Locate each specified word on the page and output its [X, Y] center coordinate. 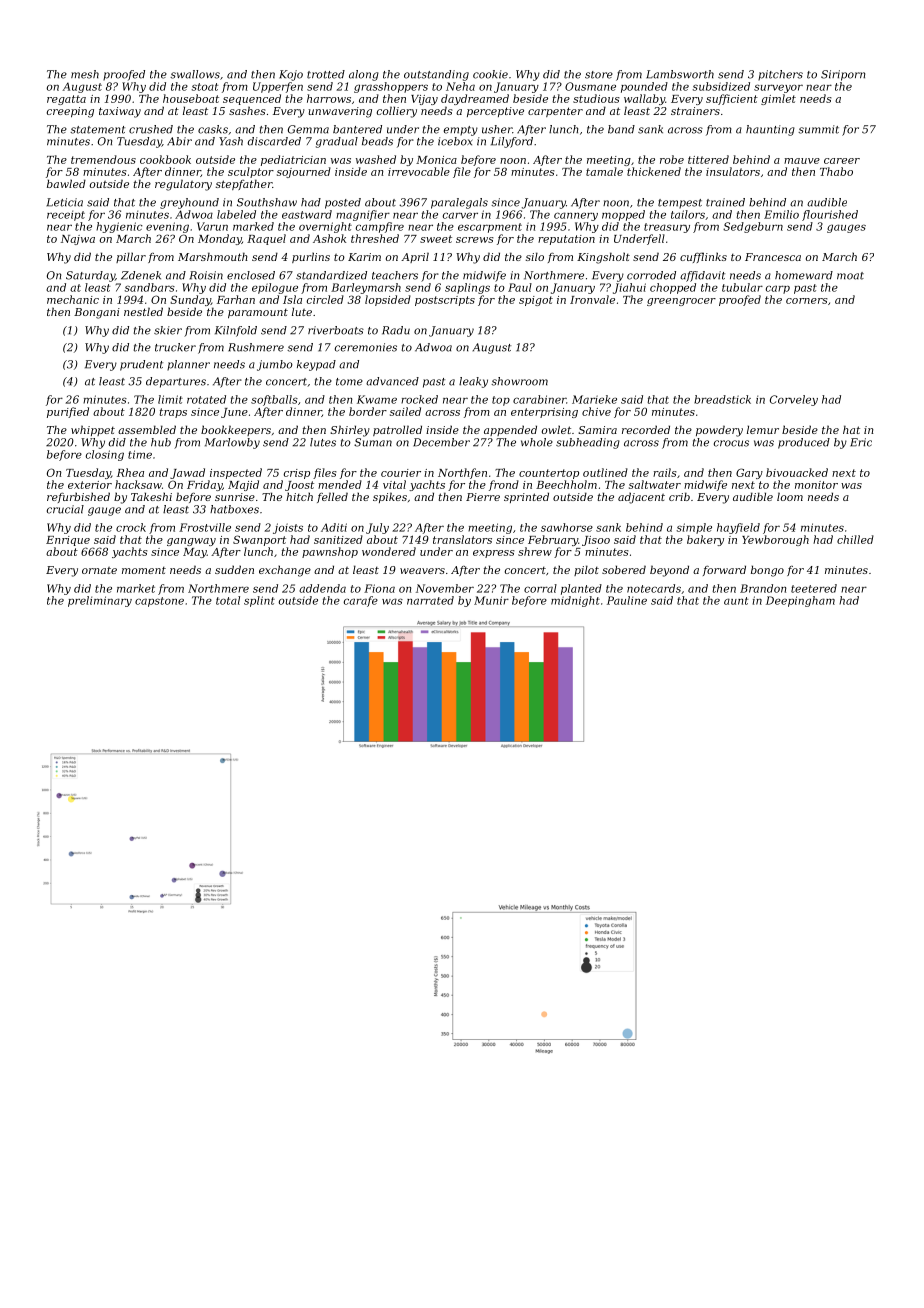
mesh [85, 74]
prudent [141, 365]
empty [461, 131]
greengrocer [681, 302]
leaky [473, 382]
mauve [802, 161]
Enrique [68, 541]
